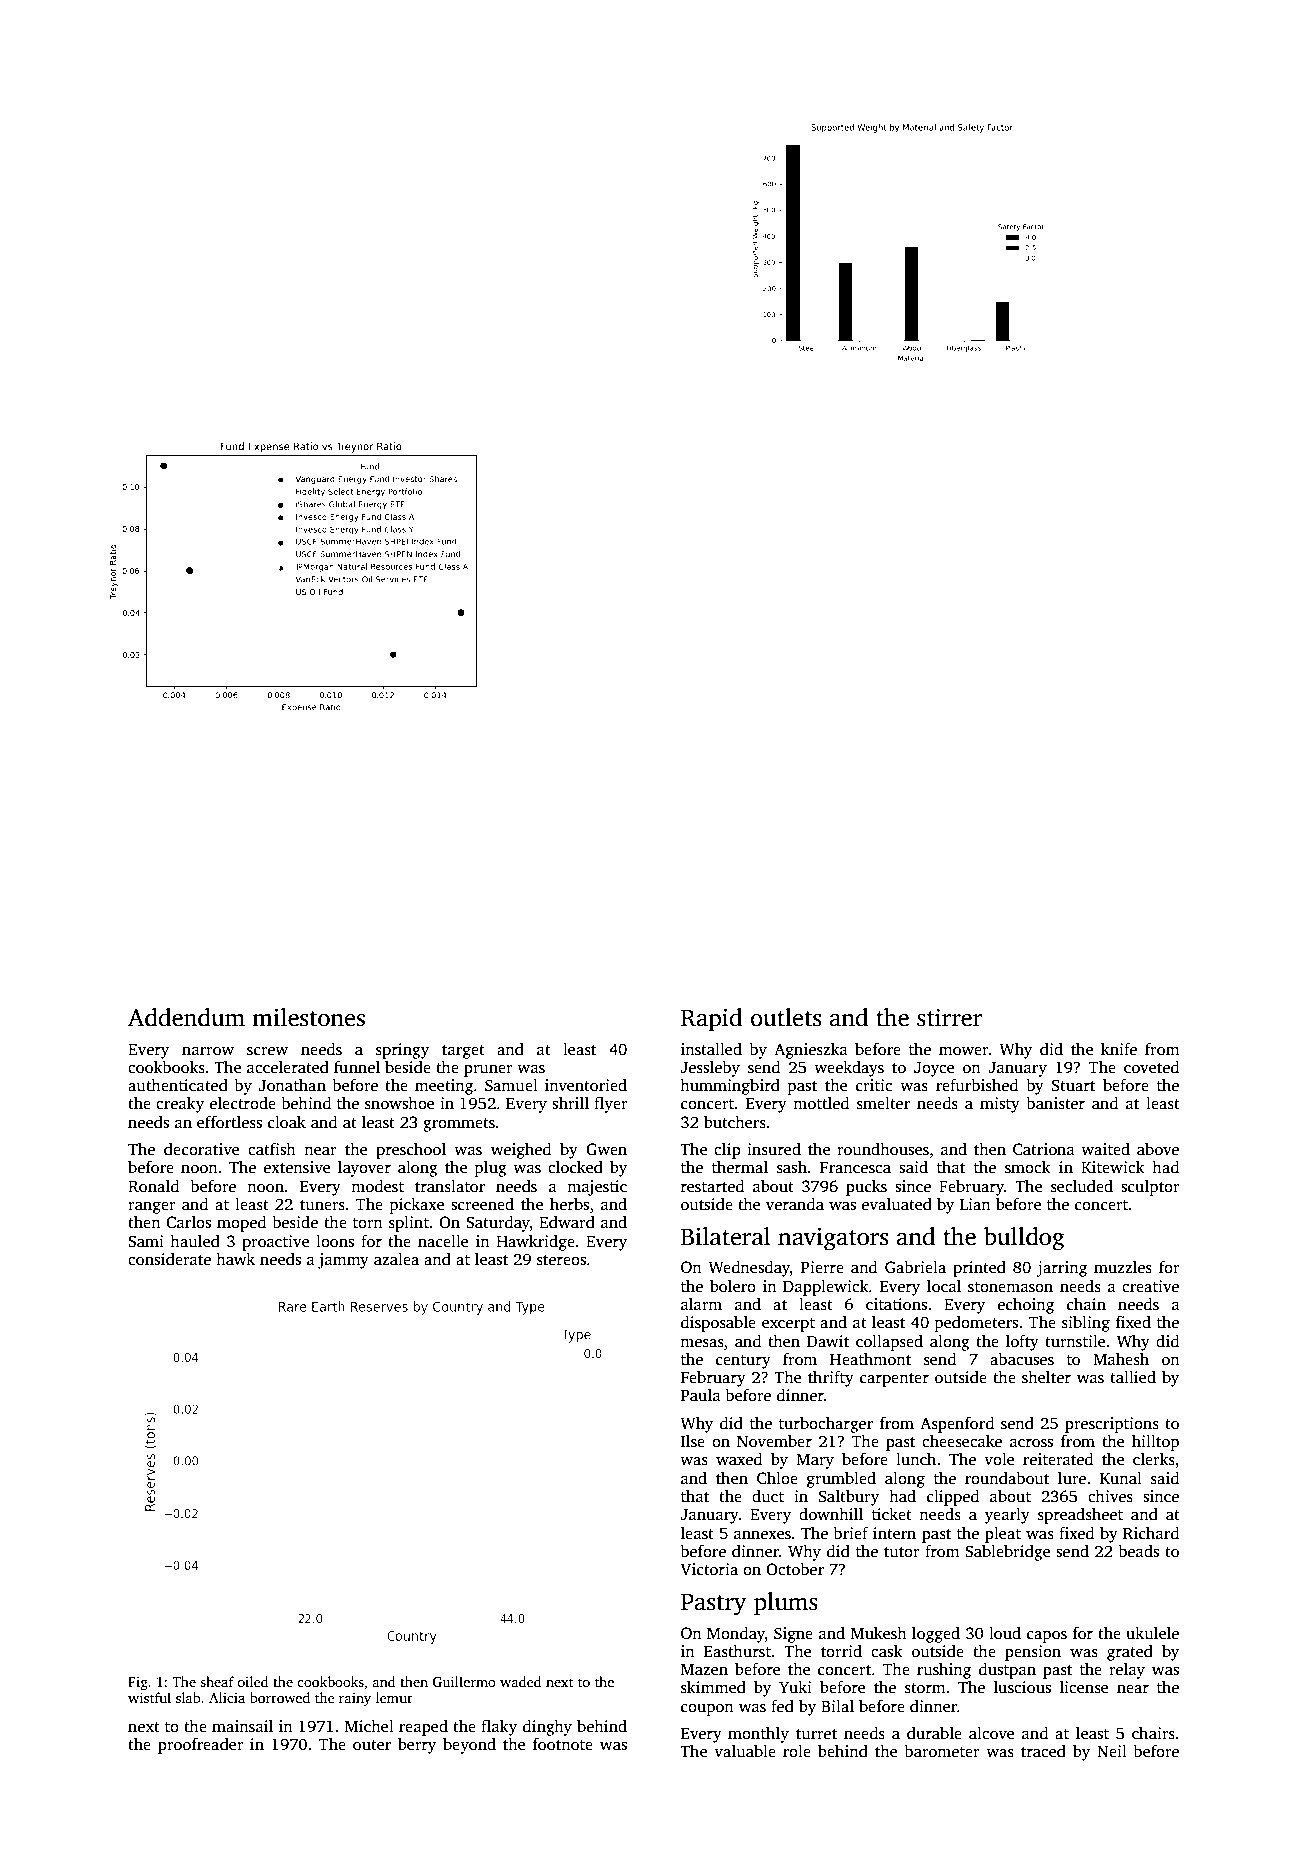 Image resolution: width=1308 pixels, height=1849 pixels. Describe the element at coordinates (739, 1459) in the page. I see `waxed` at that location.
